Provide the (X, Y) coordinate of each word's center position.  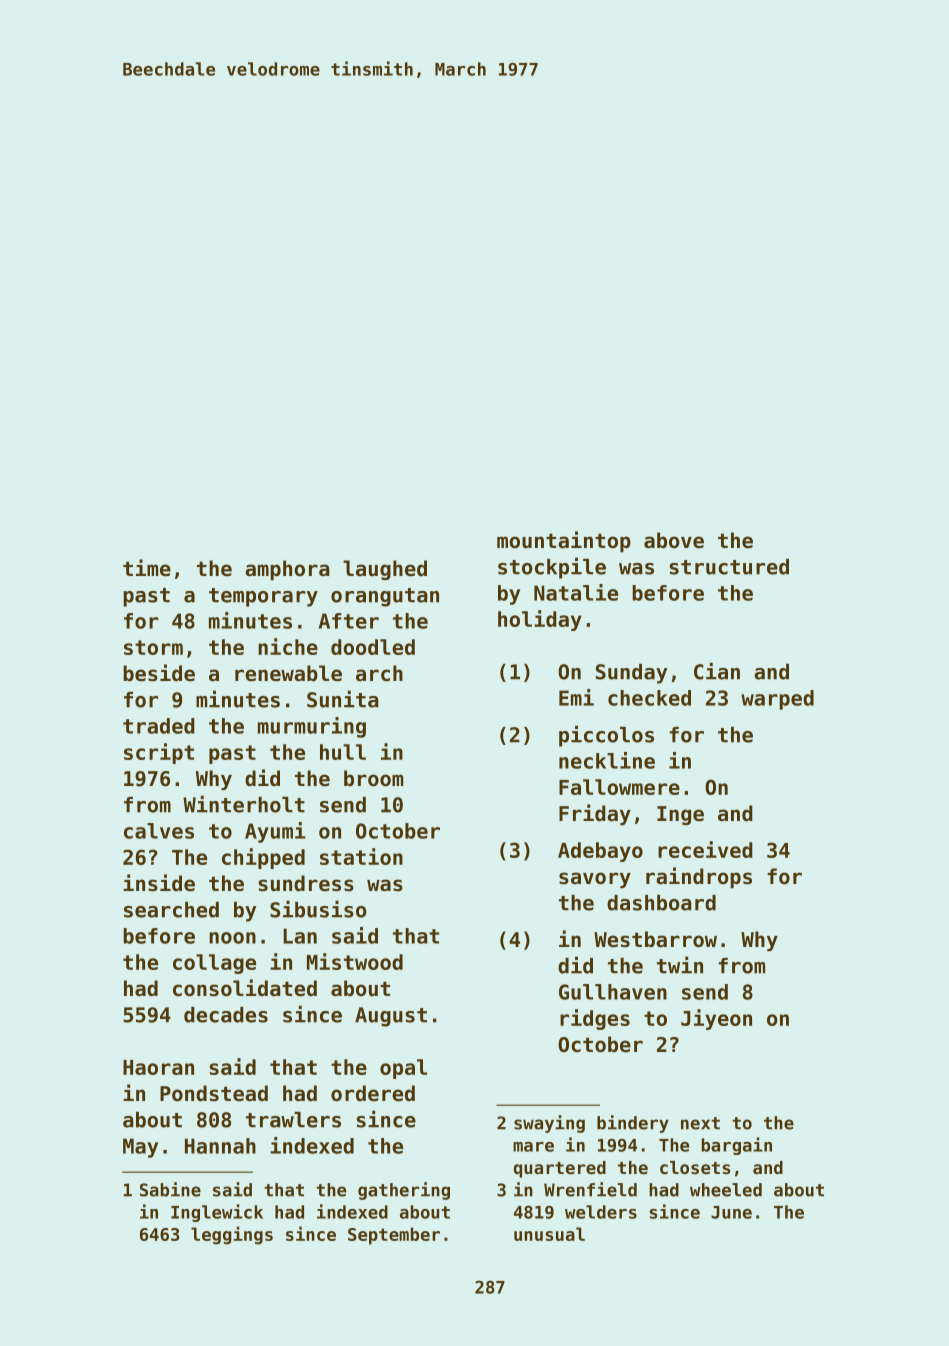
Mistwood (355, 961)
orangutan (385, 597)
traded (159, 726)
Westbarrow (655, 939)
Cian (717, 671)
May (140, 1148)
